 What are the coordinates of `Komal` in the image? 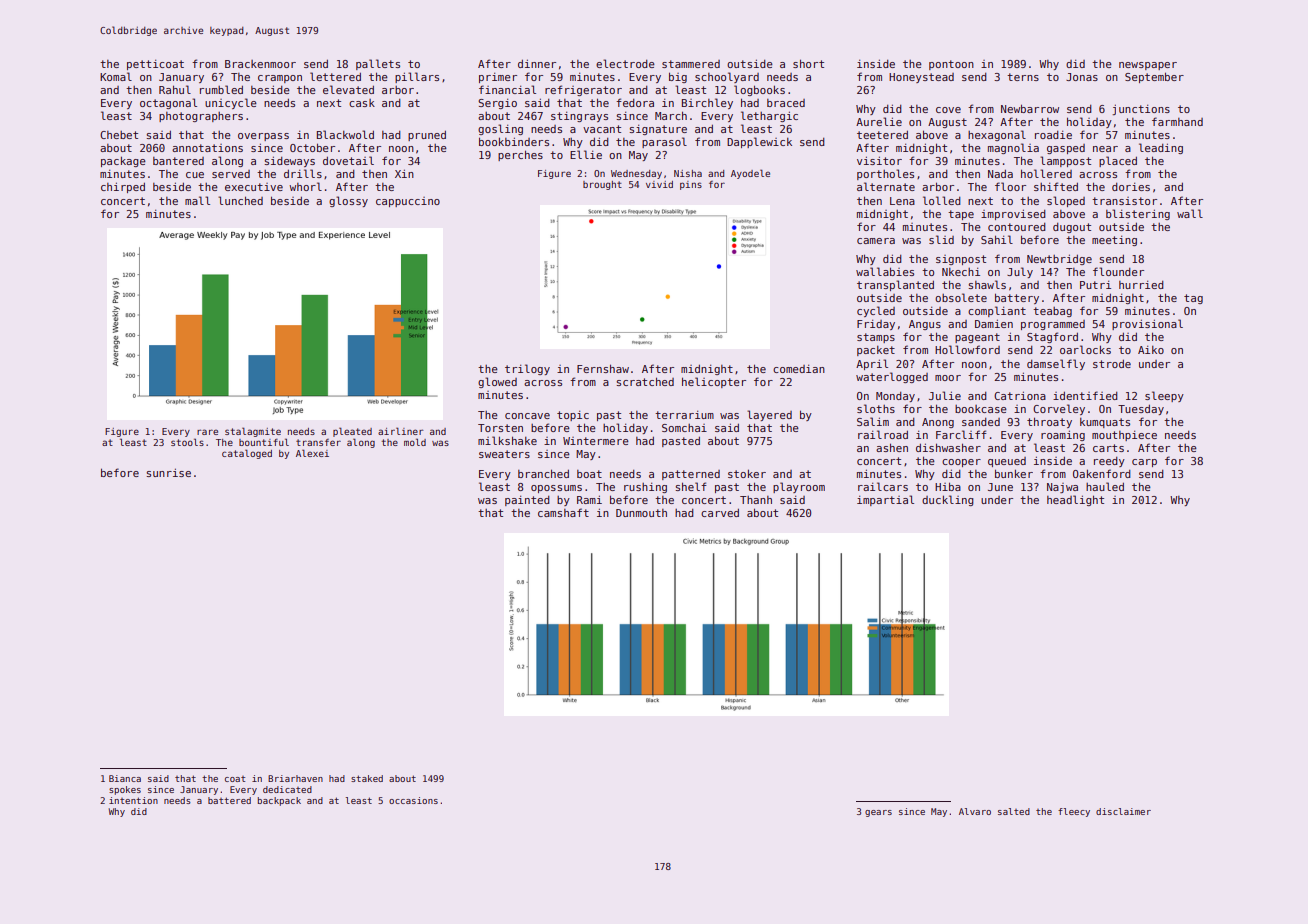 It's located at (116, 76).
